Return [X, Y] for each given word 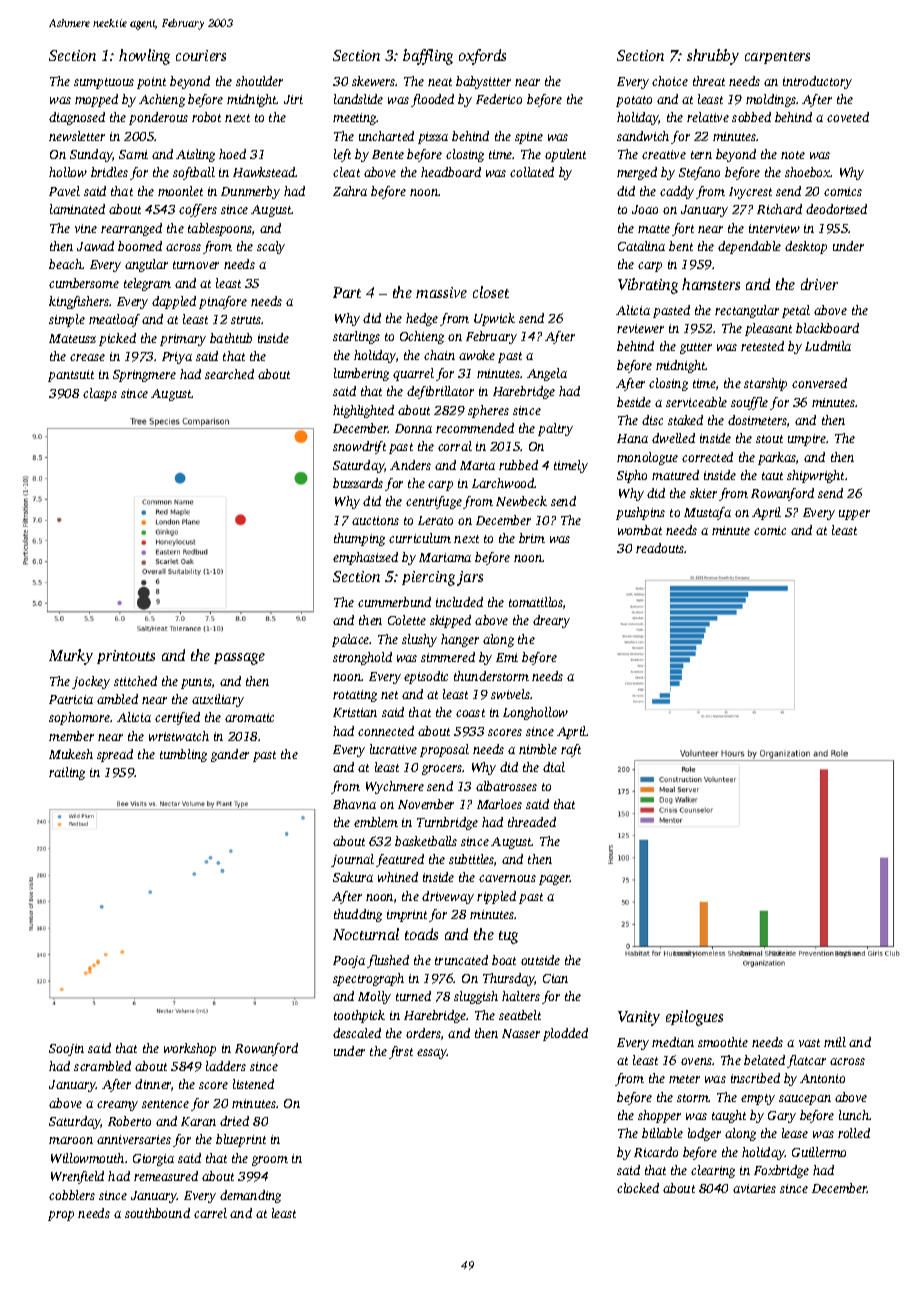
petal [796, 311]
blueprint [241, 1140]
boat [504, 960]
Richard [779, 209]
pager [555, 880]
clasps [100, 394]
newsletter [77, 136]
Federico [499, 99]
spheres [488, 411]
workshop [190, 1049]
